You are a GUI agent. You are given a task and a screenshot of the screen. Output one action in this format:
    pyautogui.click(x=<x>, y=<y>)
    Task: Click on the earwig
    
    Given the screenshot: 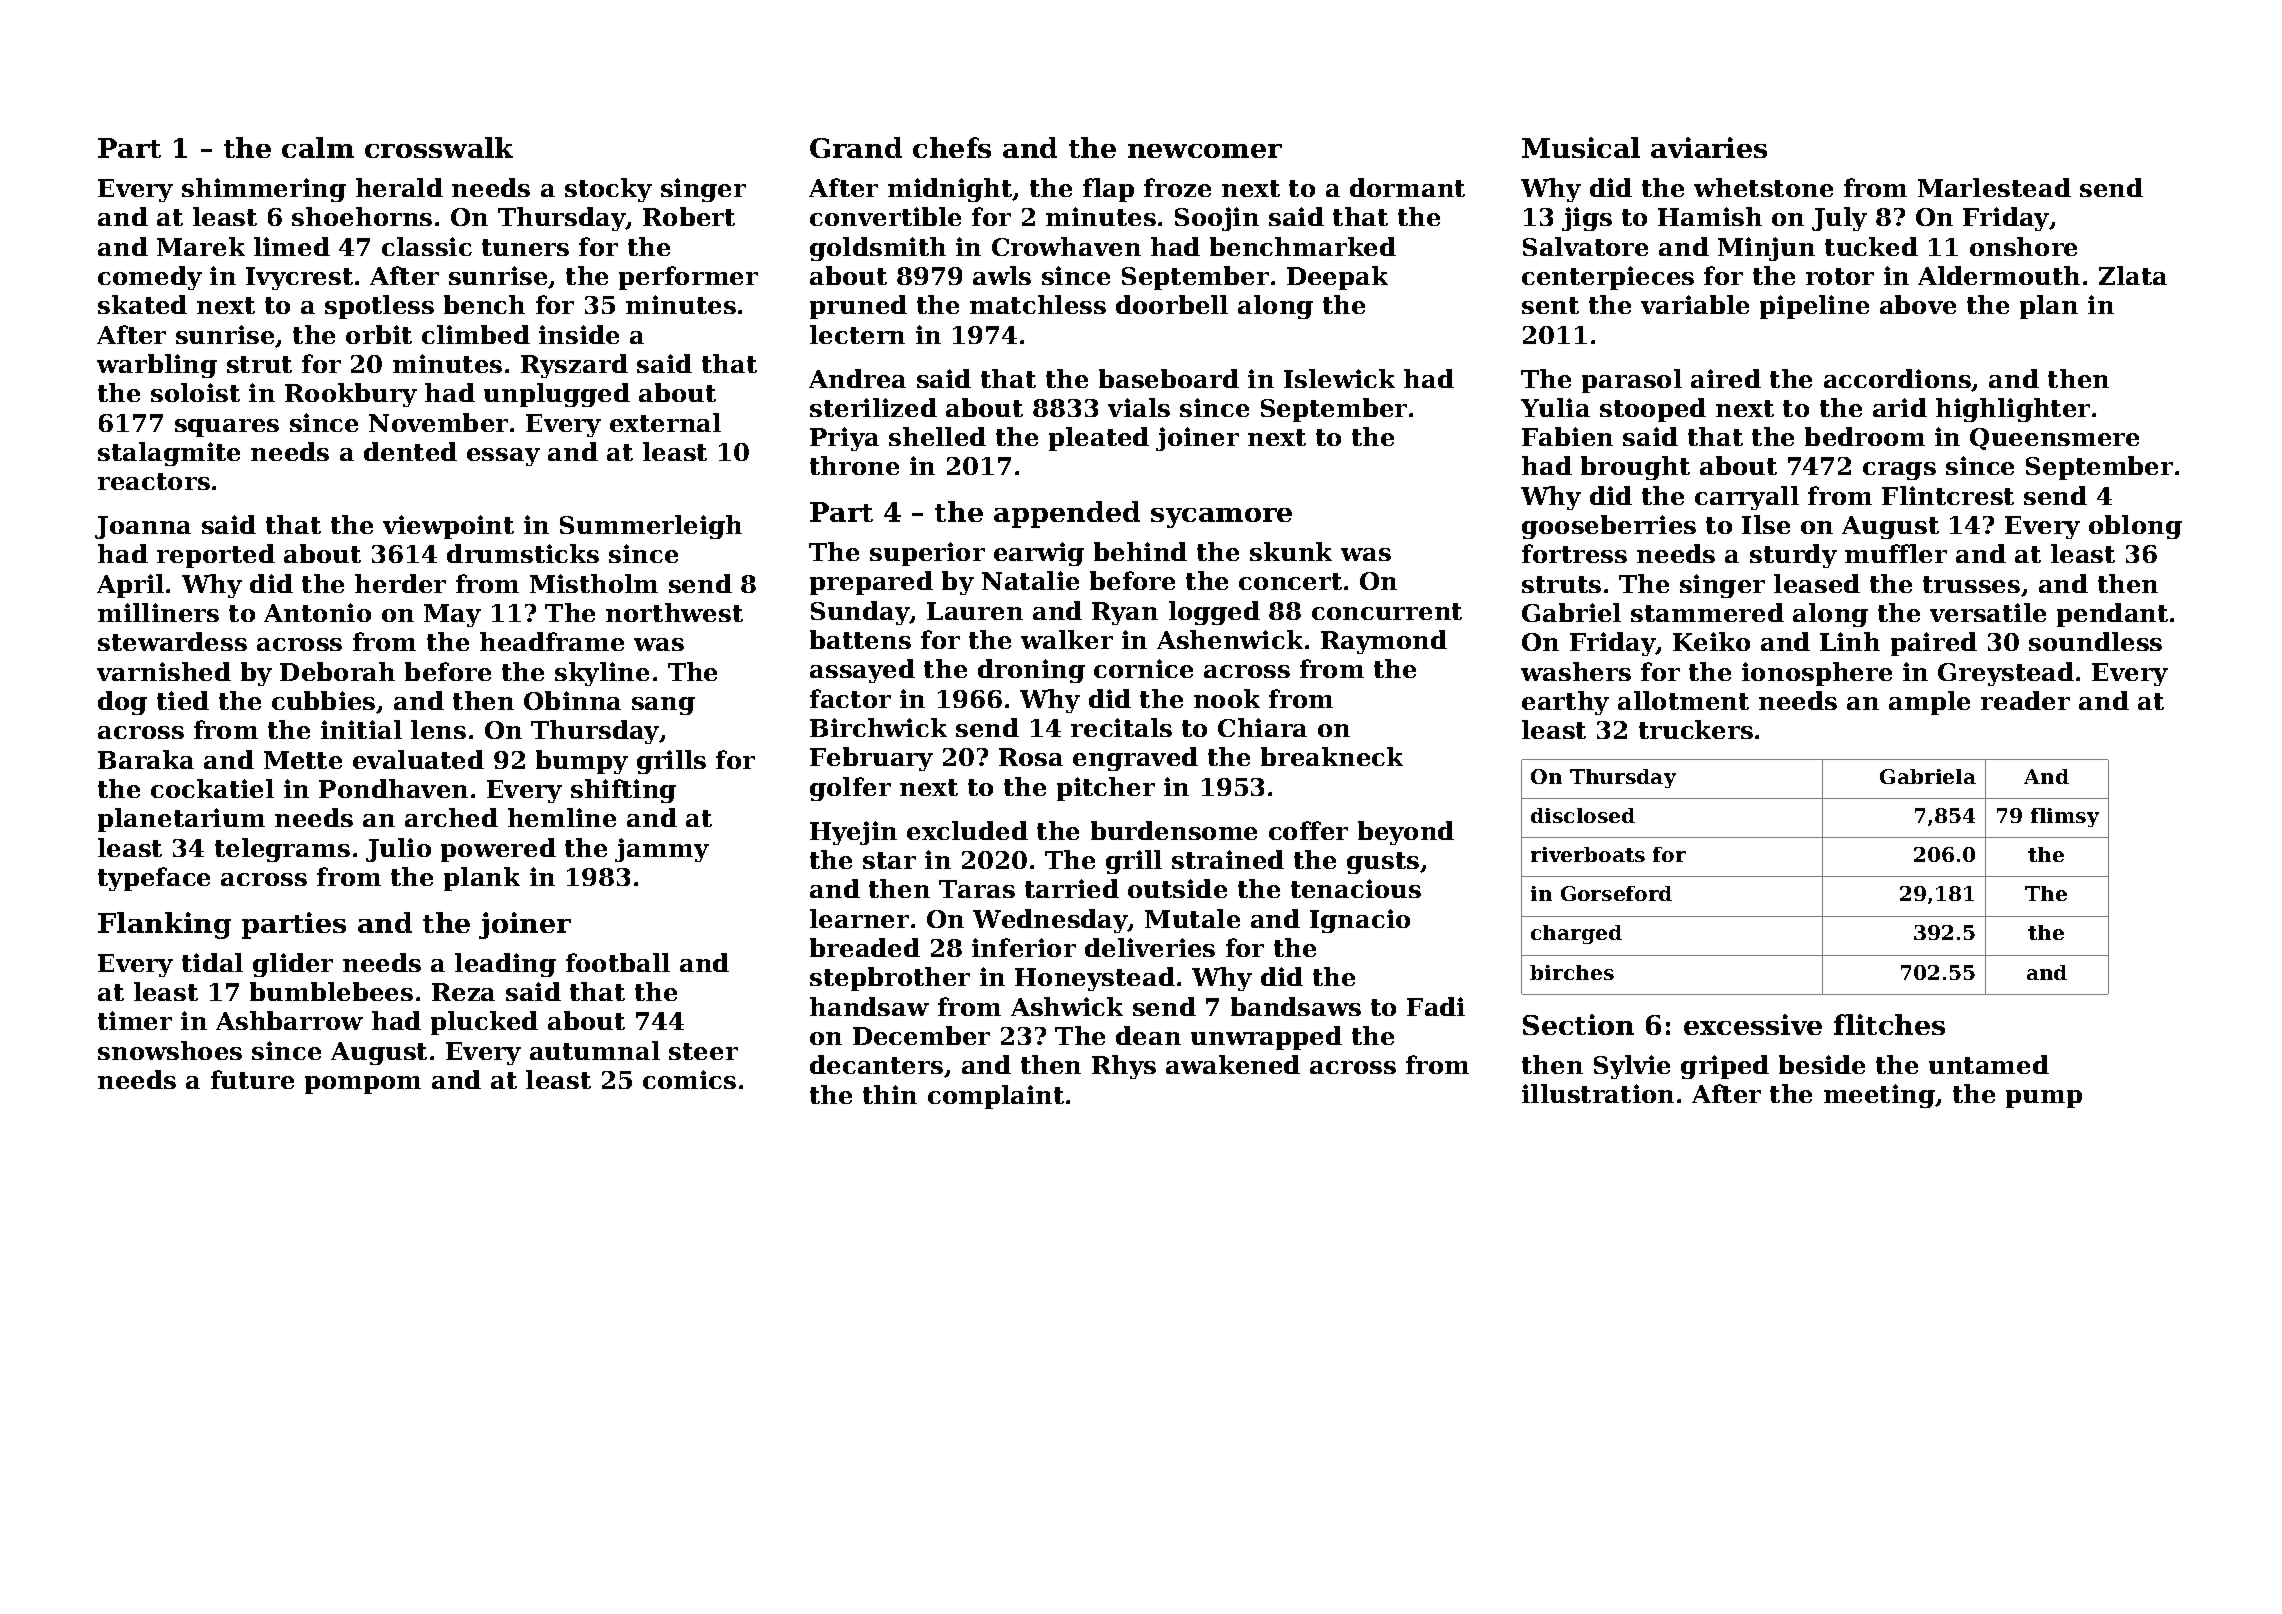 What is the action you would take?
    pyautogui.click(x=1039, y=554)
